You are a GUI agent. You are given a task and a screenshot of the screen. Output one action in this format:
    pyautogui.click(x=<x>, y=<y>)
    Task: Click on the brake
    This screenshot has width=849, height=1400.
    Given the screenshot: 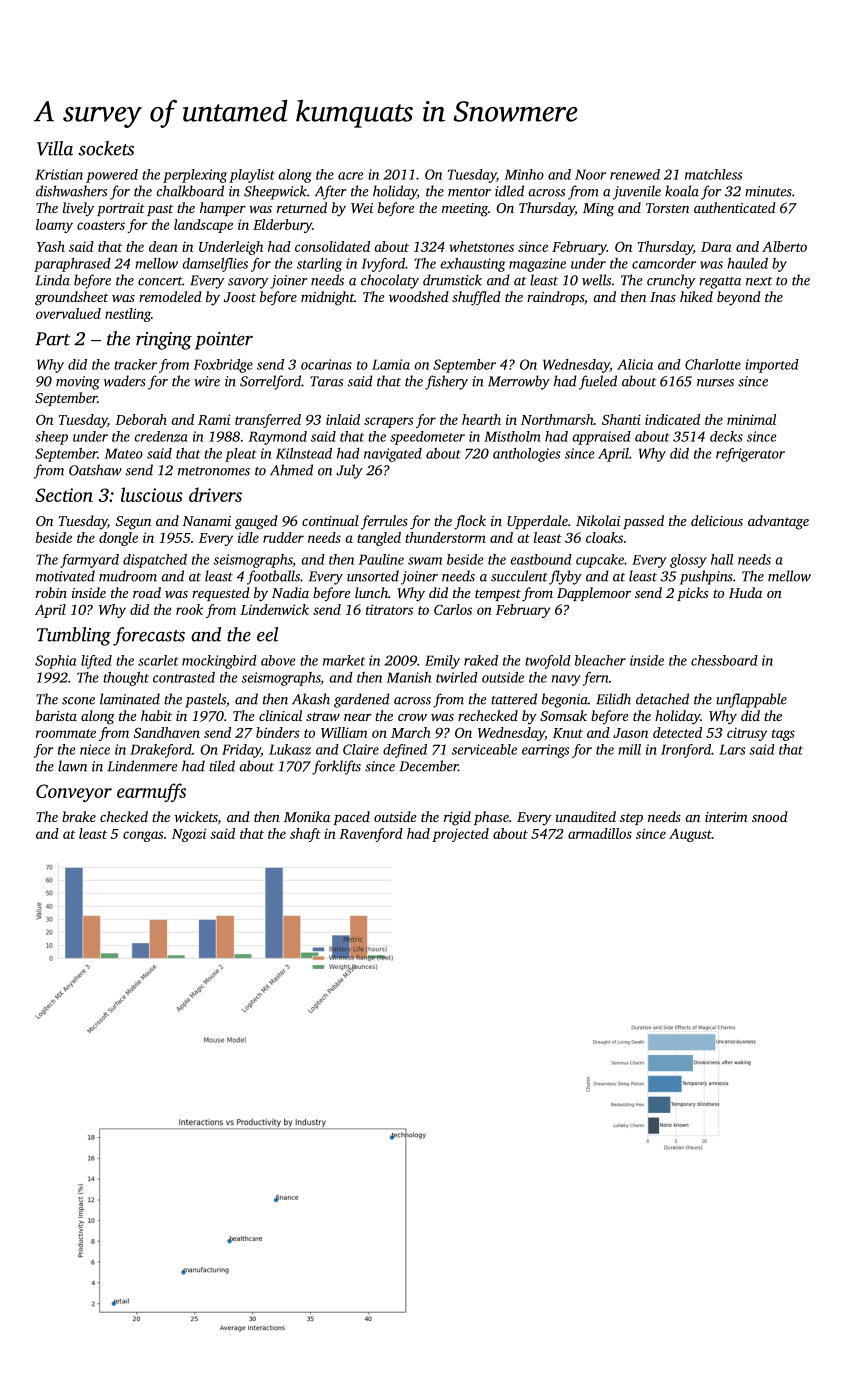 What is the action you would take?
    pyautogui.click(x=79, y=816)
